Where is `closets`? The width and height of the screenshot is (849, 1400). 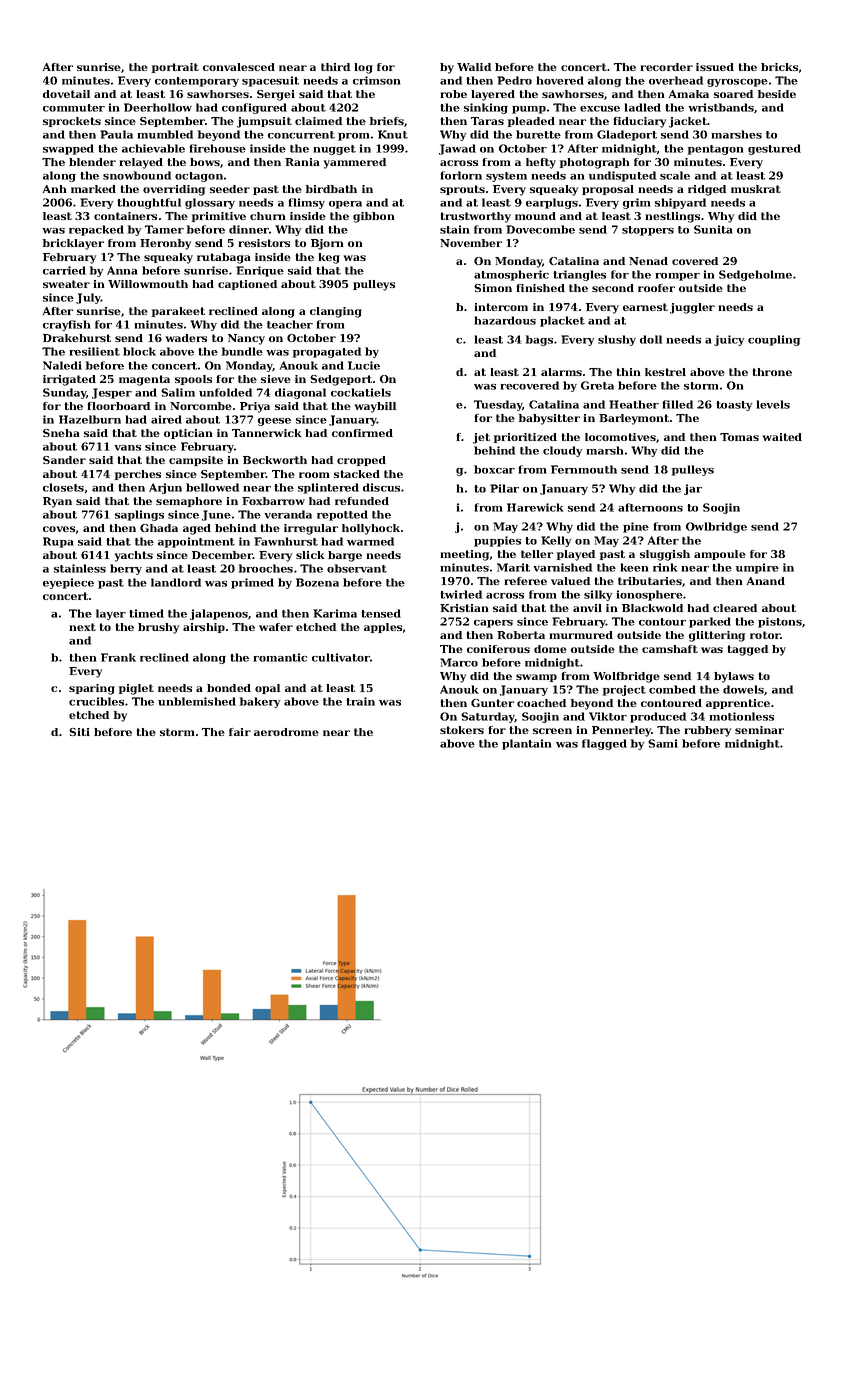 closets is located at coordinates (63, 487).
